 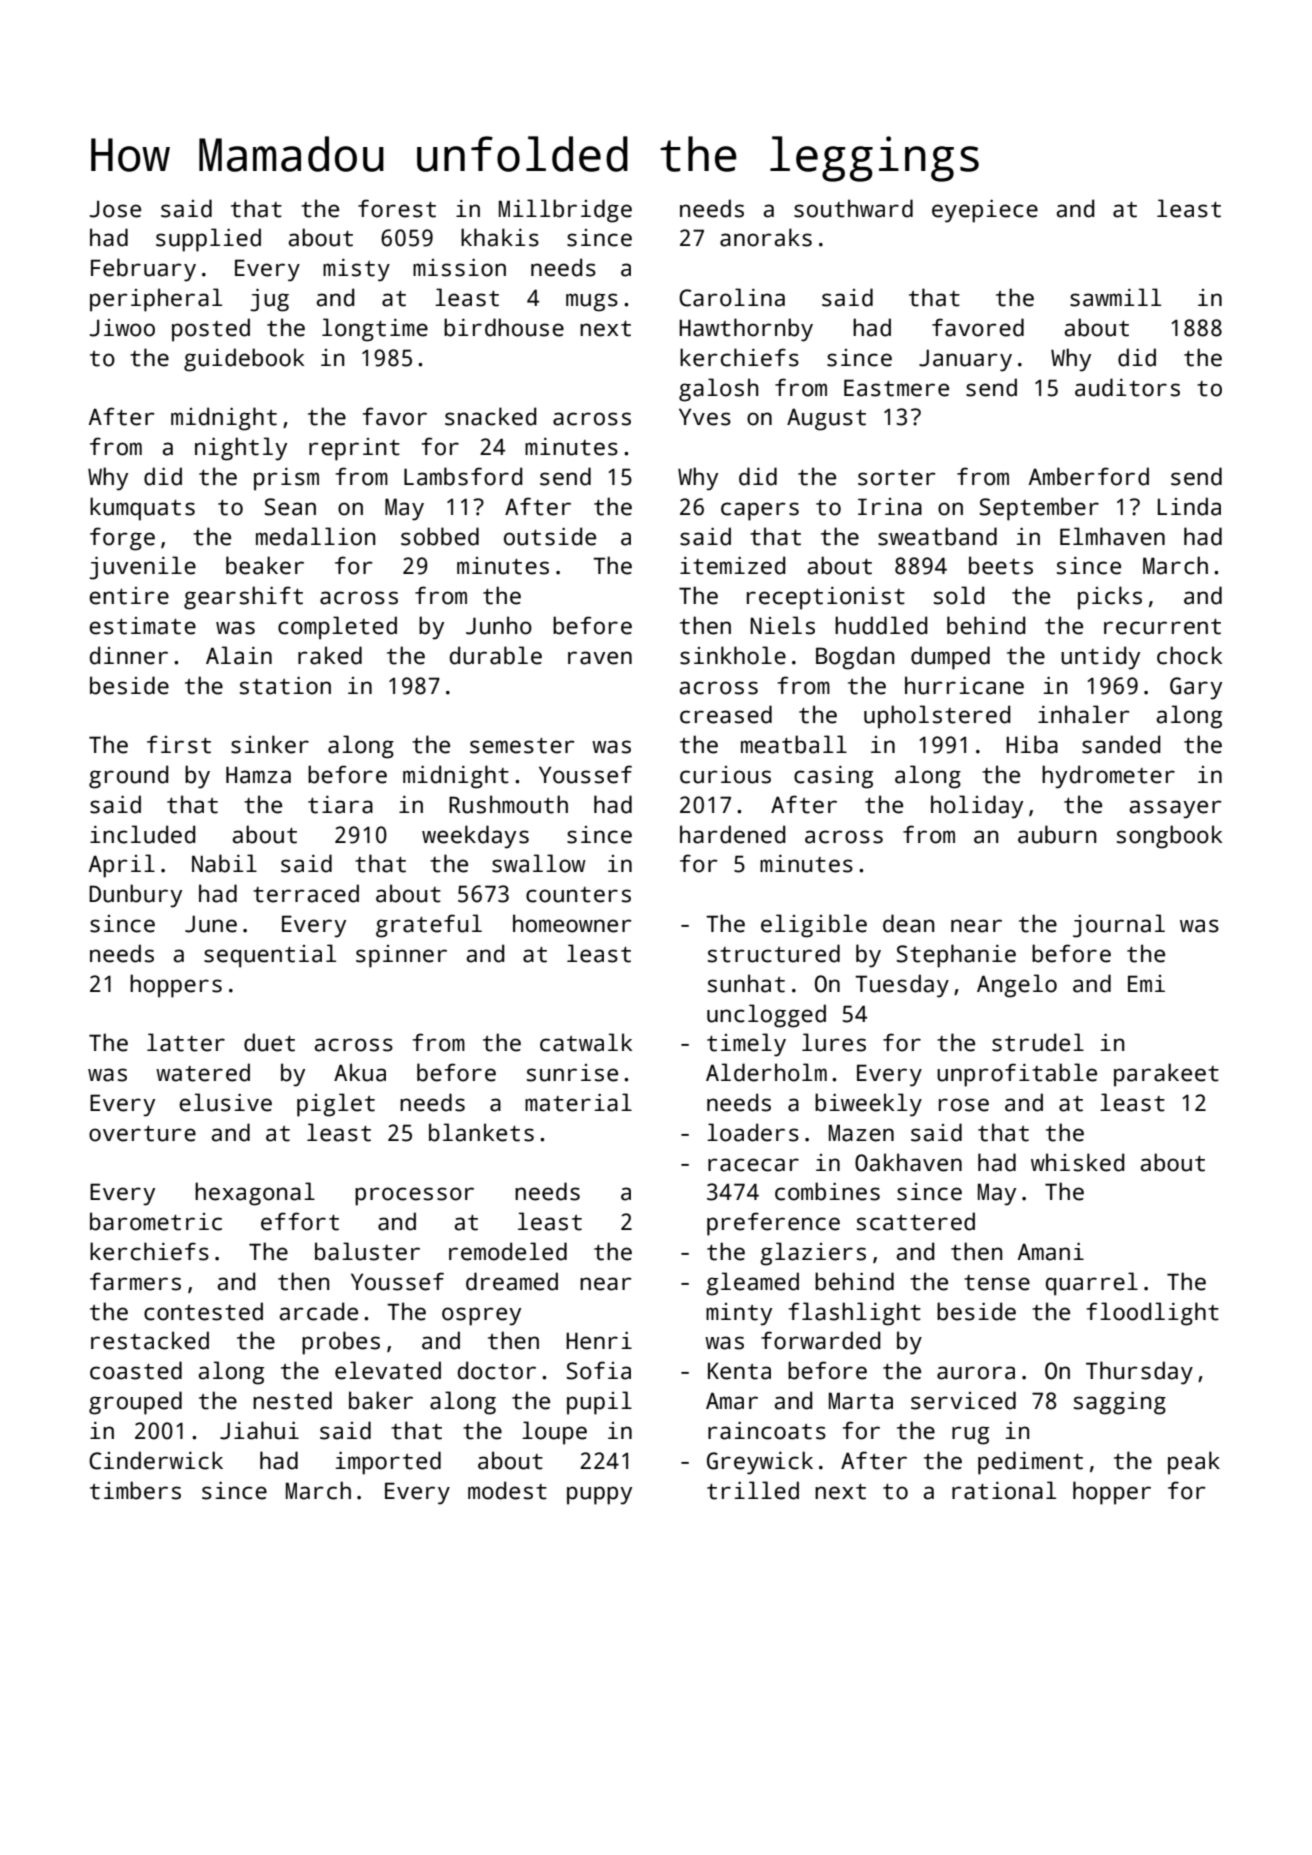 I want to click on Bogdan, so click(x=855, y=658).
